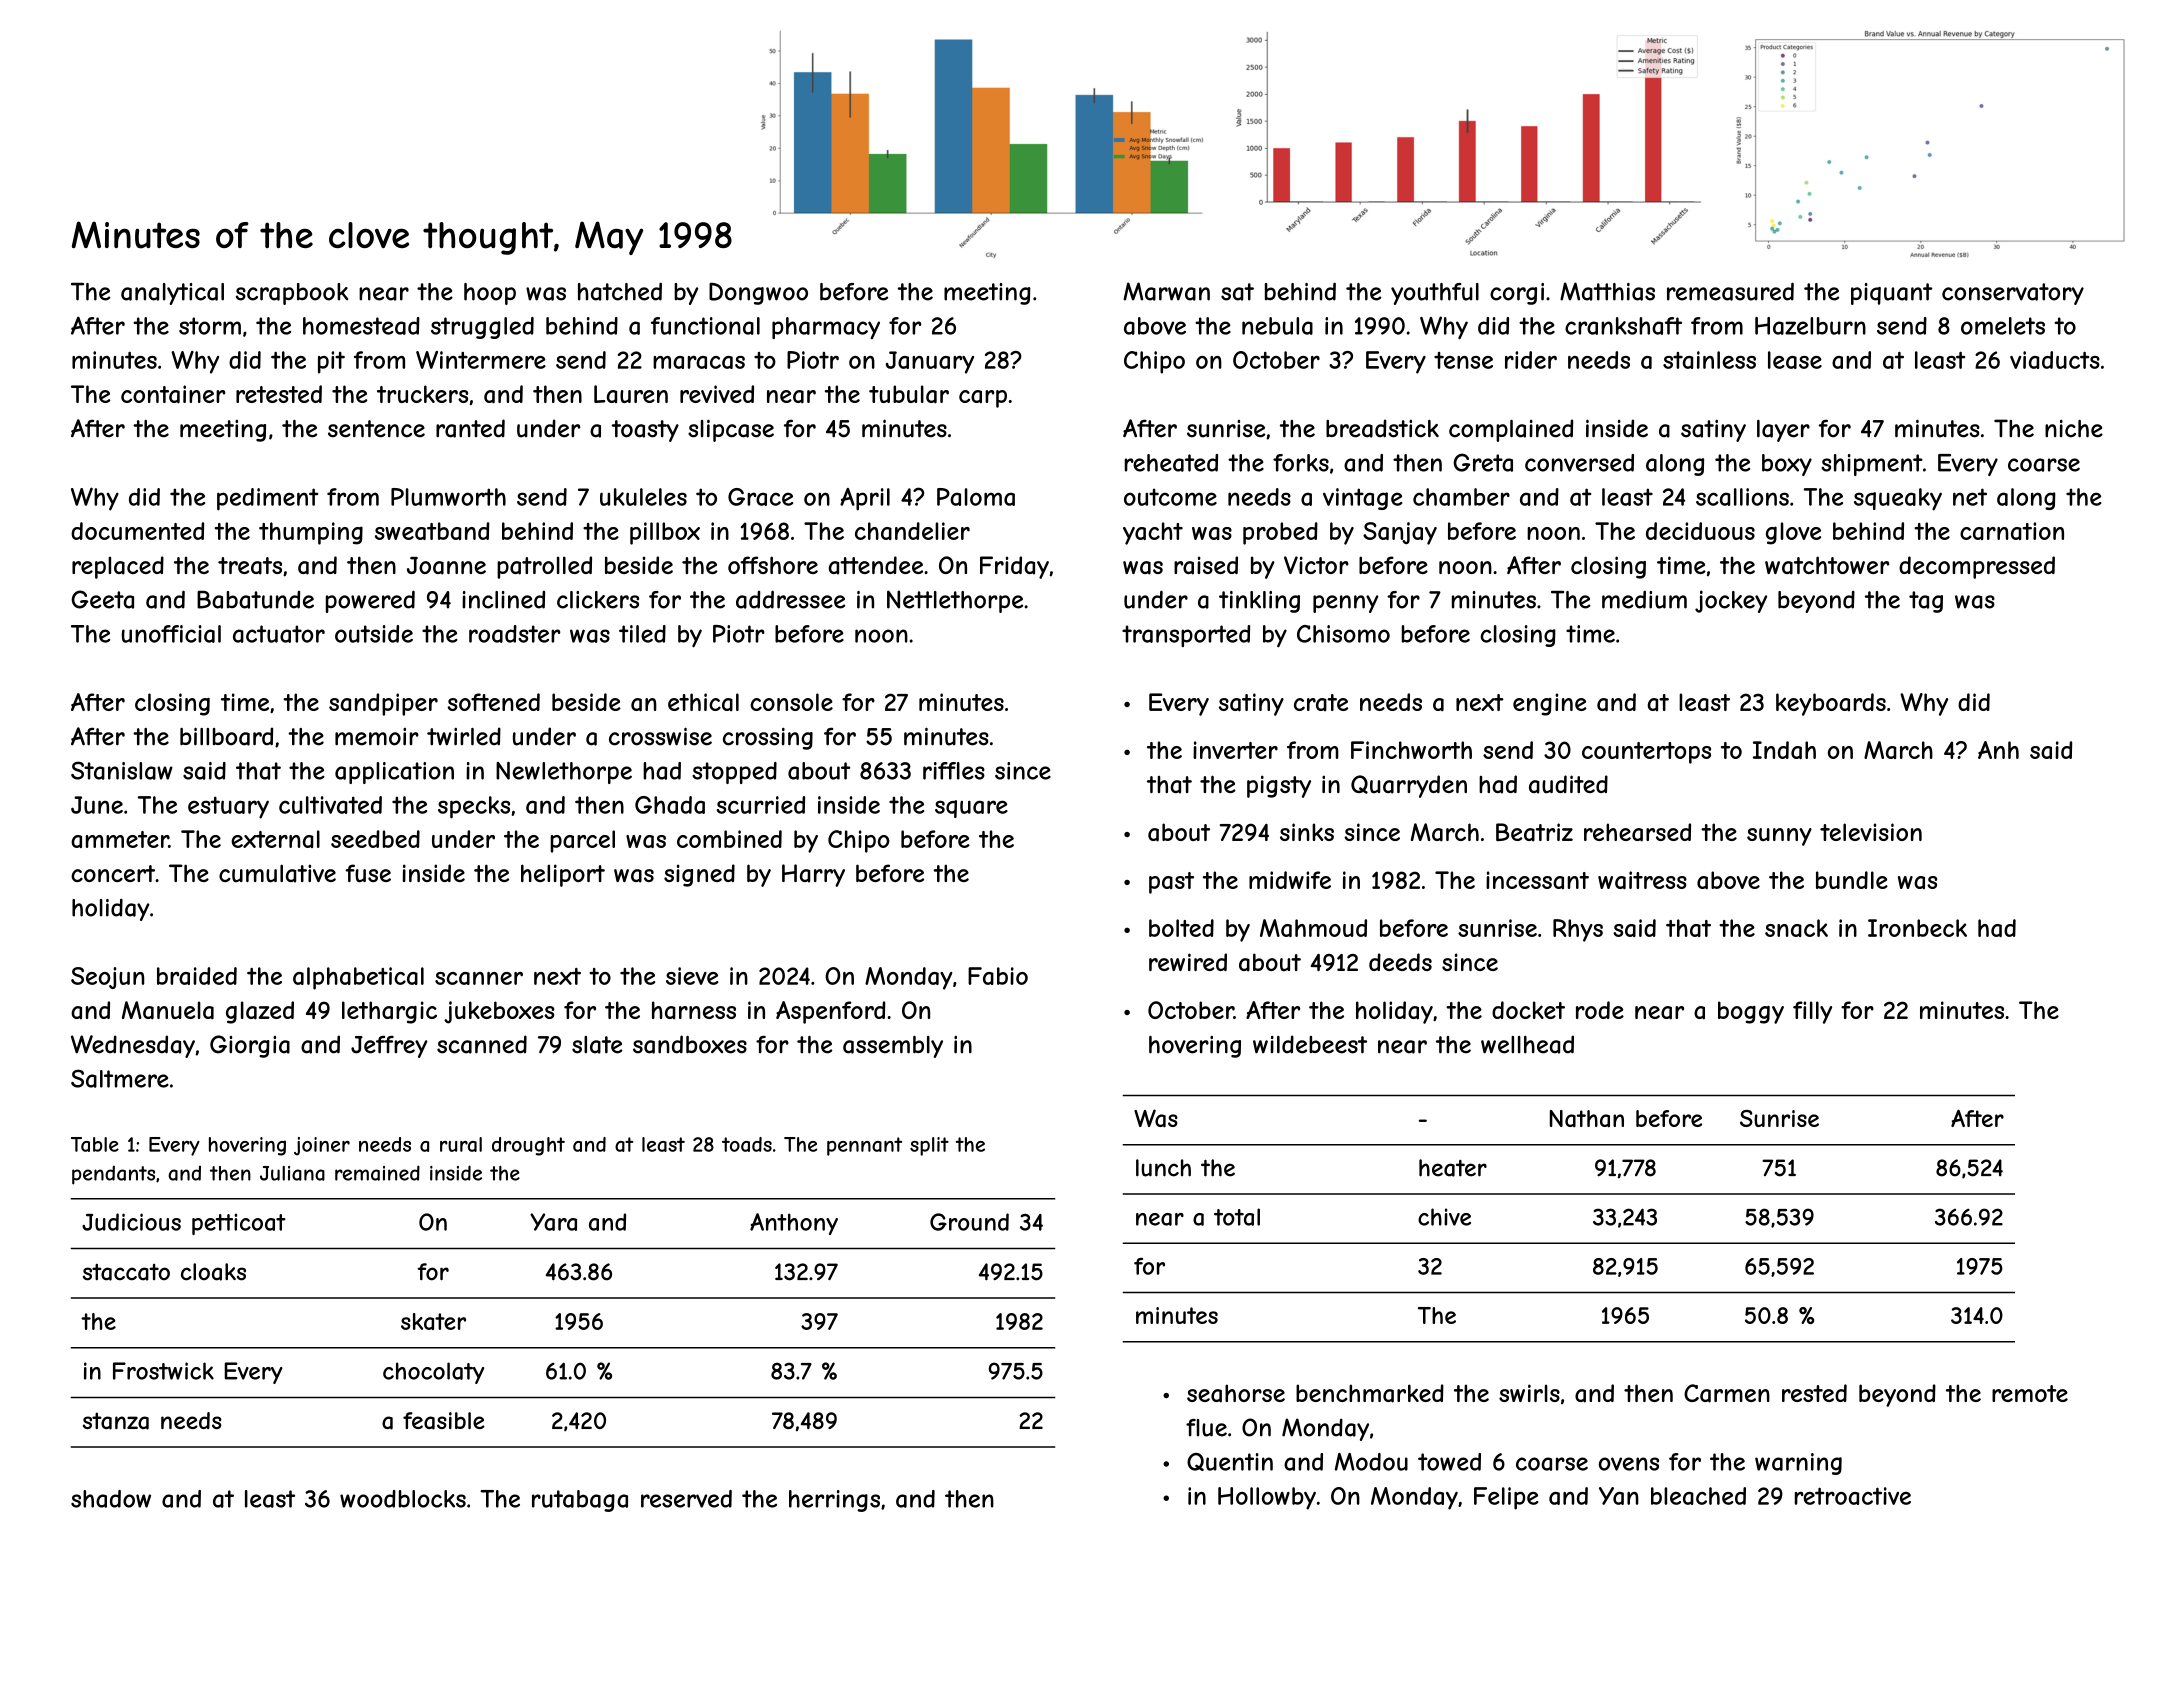  I want to click on flue, so click(1206, 1428).
